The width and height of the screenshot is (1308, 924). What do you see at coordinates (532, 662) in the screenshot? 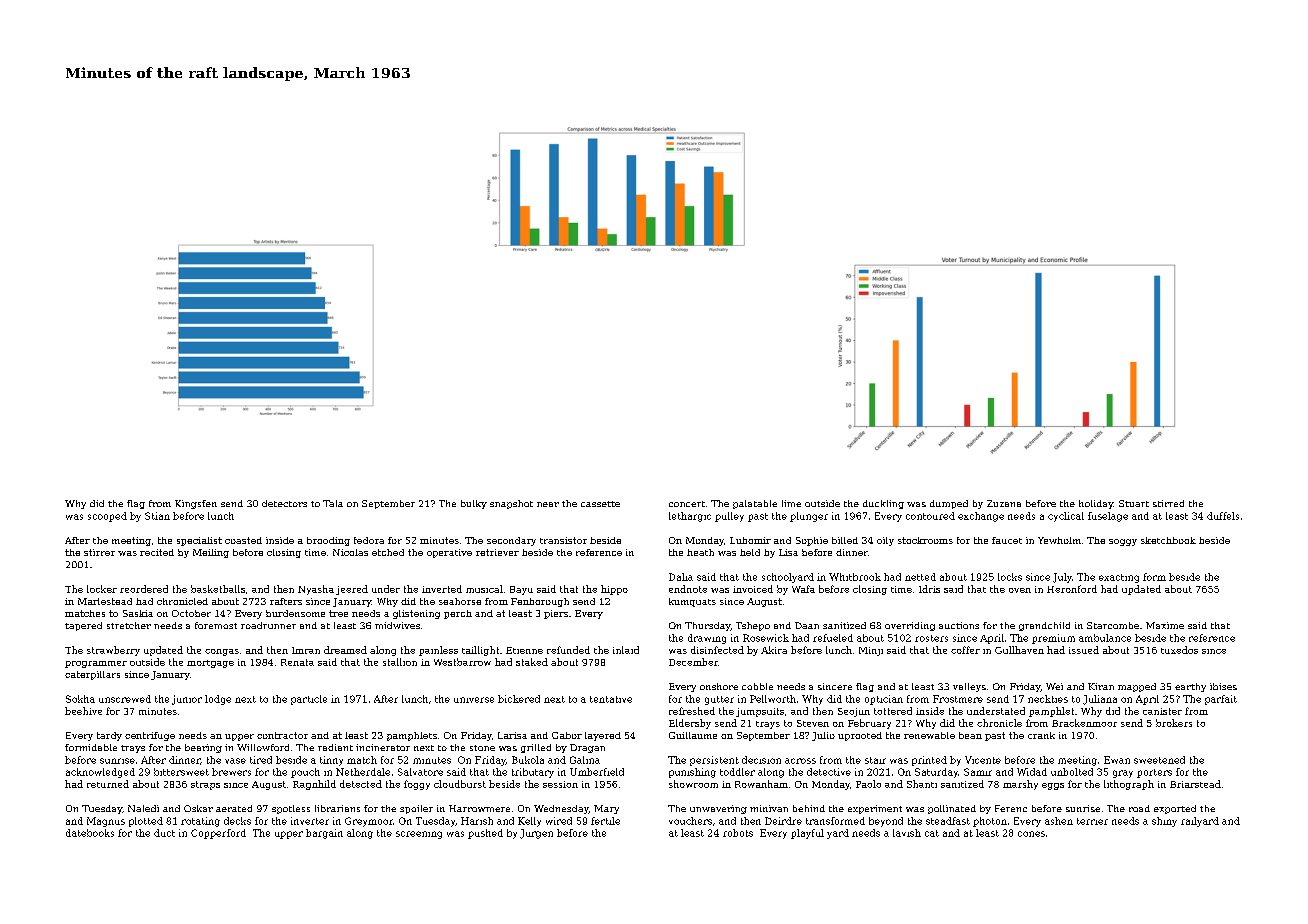
I see `staked` at bounding box center [532, 662].
